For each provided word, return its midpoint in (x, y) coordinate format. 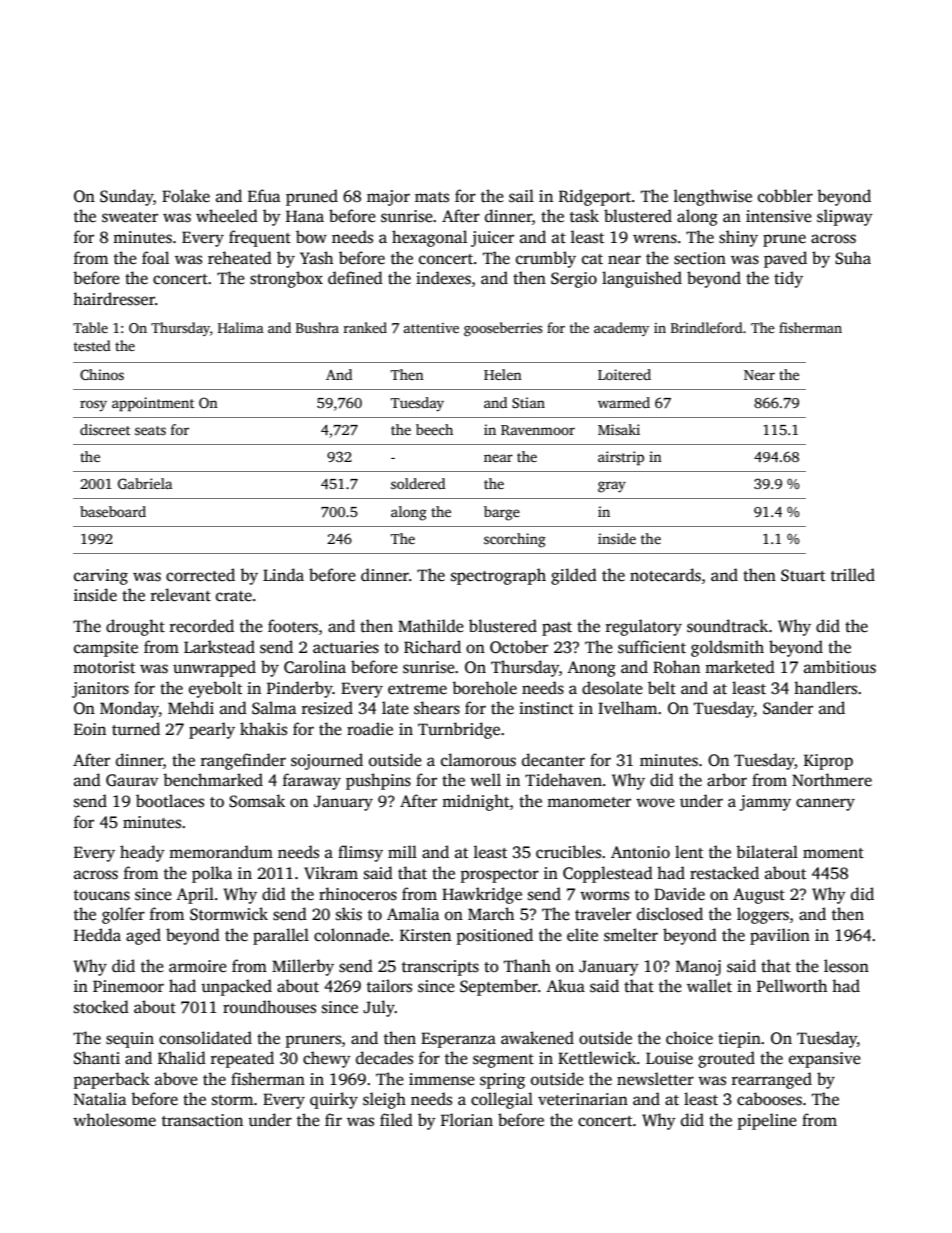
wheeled (227, 216)
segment (503, 1061)
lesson (846, 966)
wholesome (114, 1120)
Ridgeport (595, 197)
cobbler (785, 196)
